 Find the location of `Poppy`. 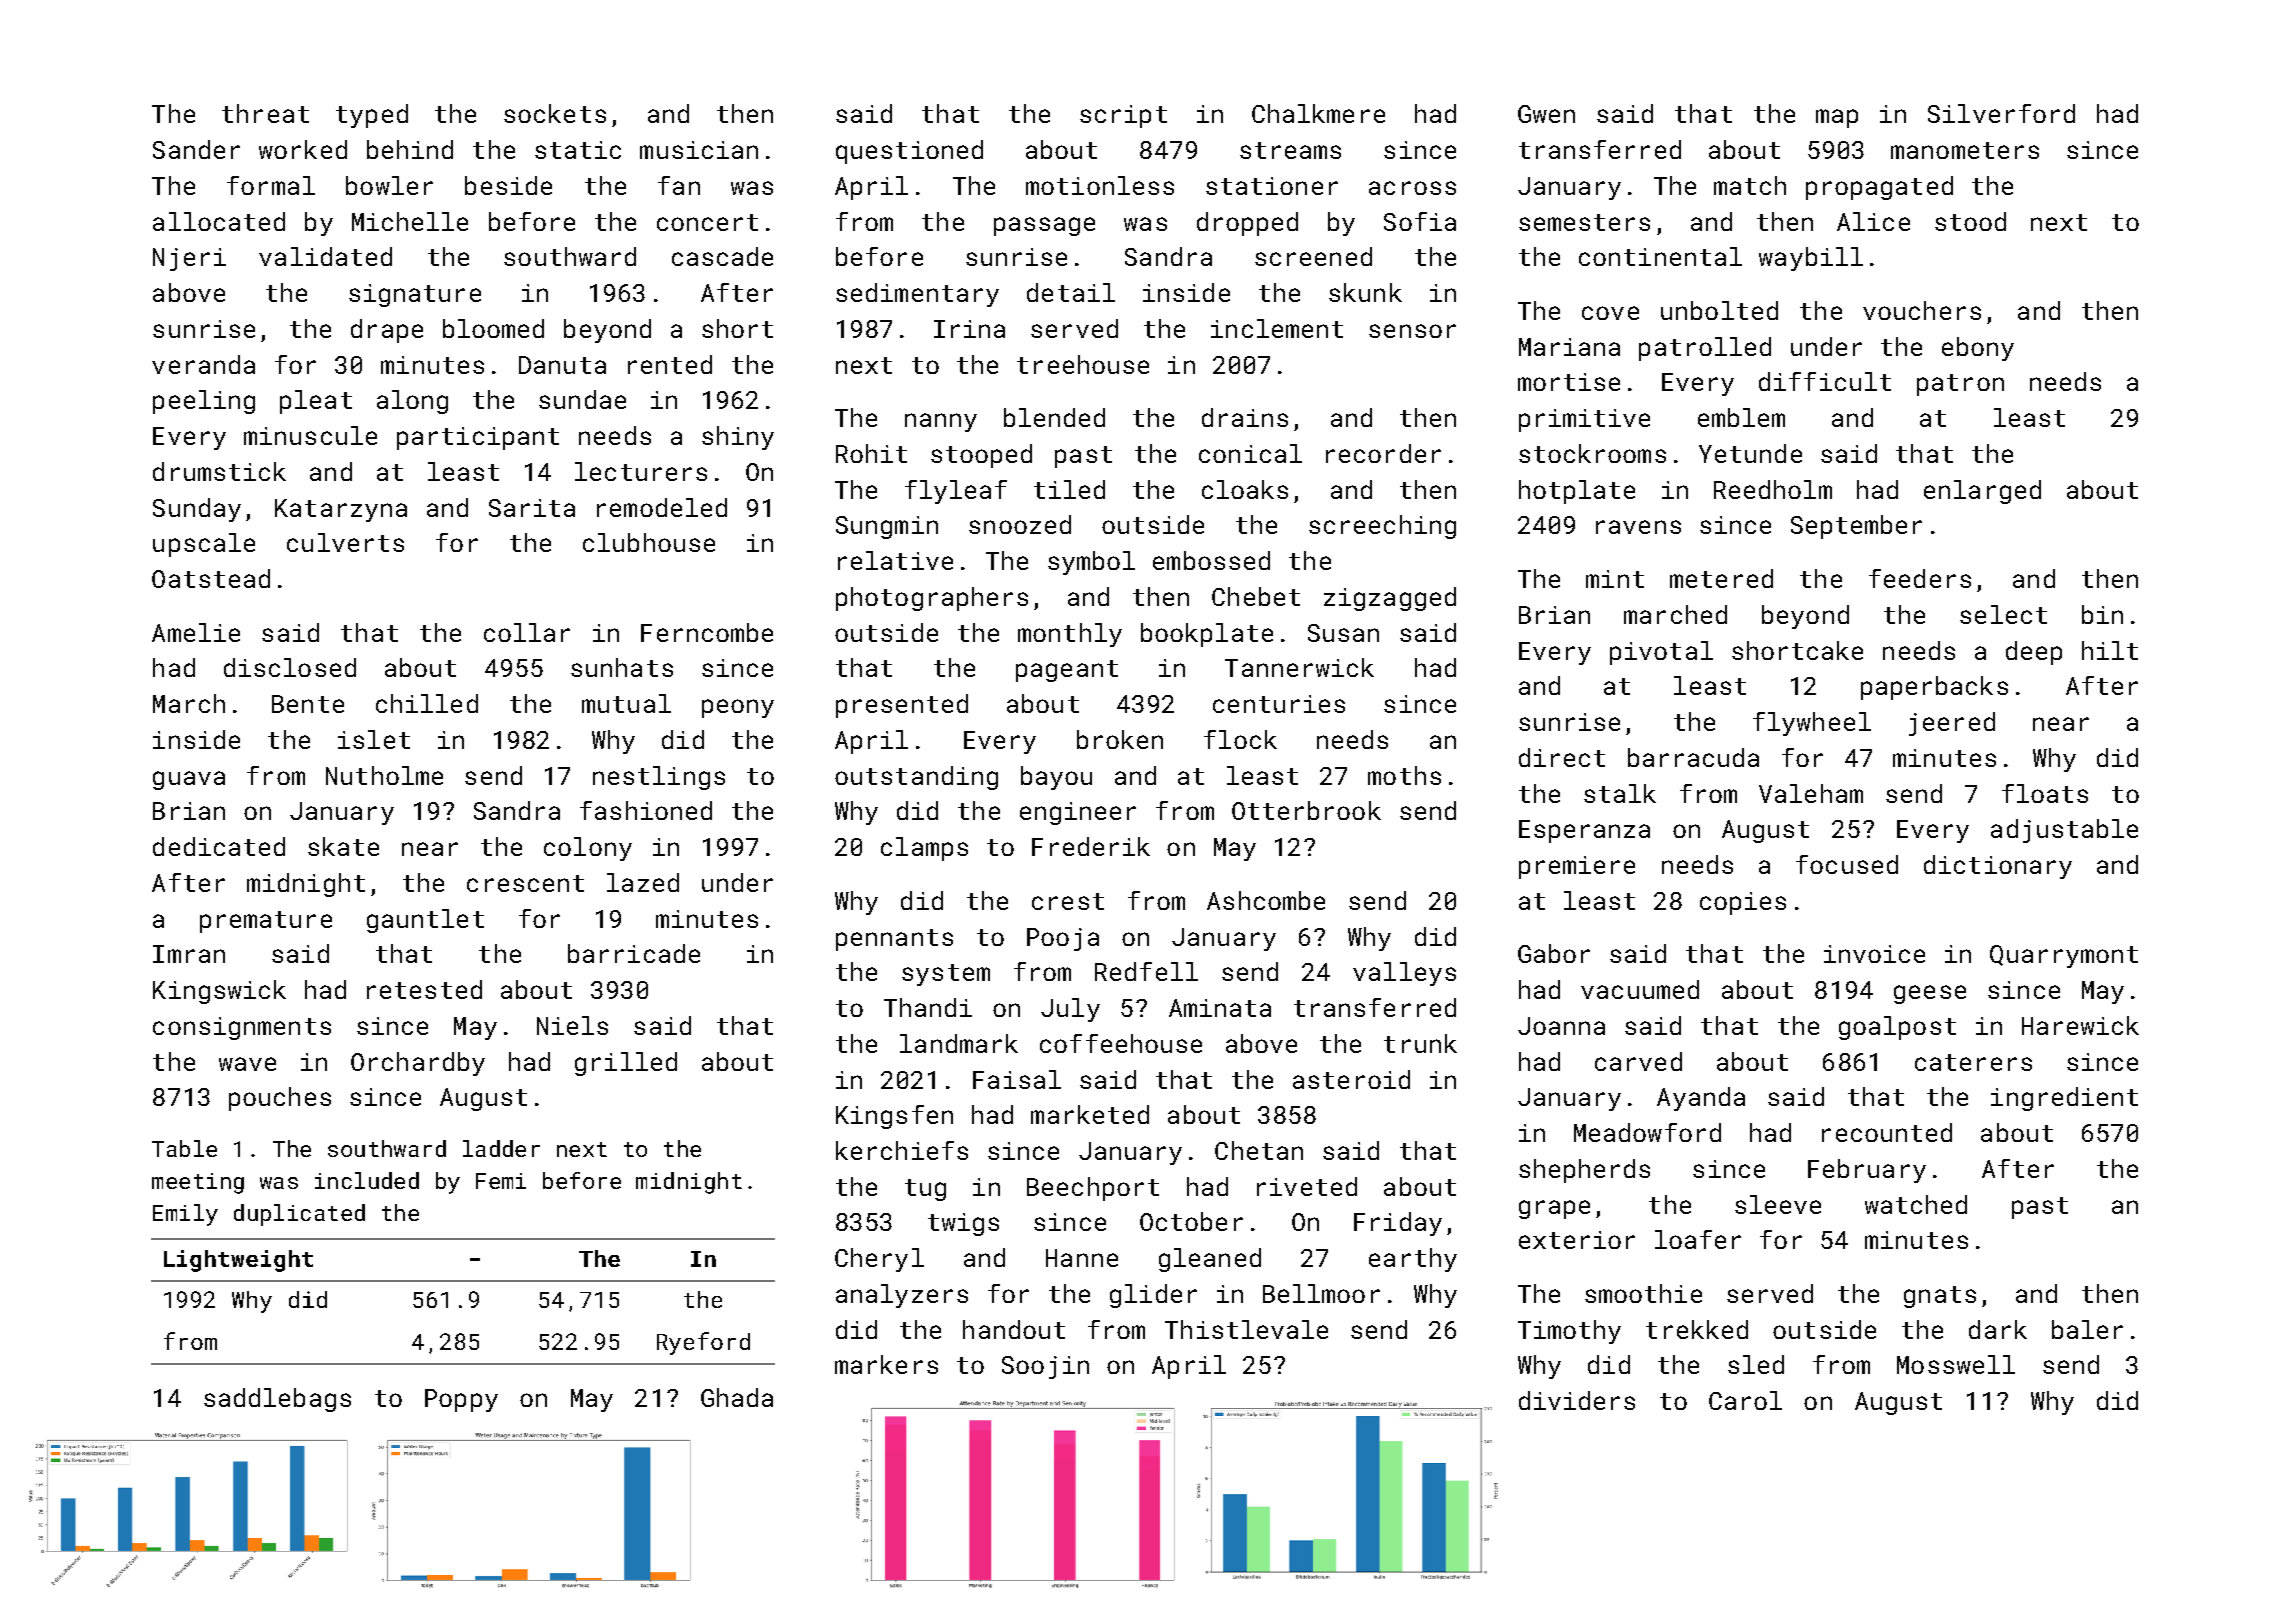

Poppy is located at coordinates (461, 1400).
